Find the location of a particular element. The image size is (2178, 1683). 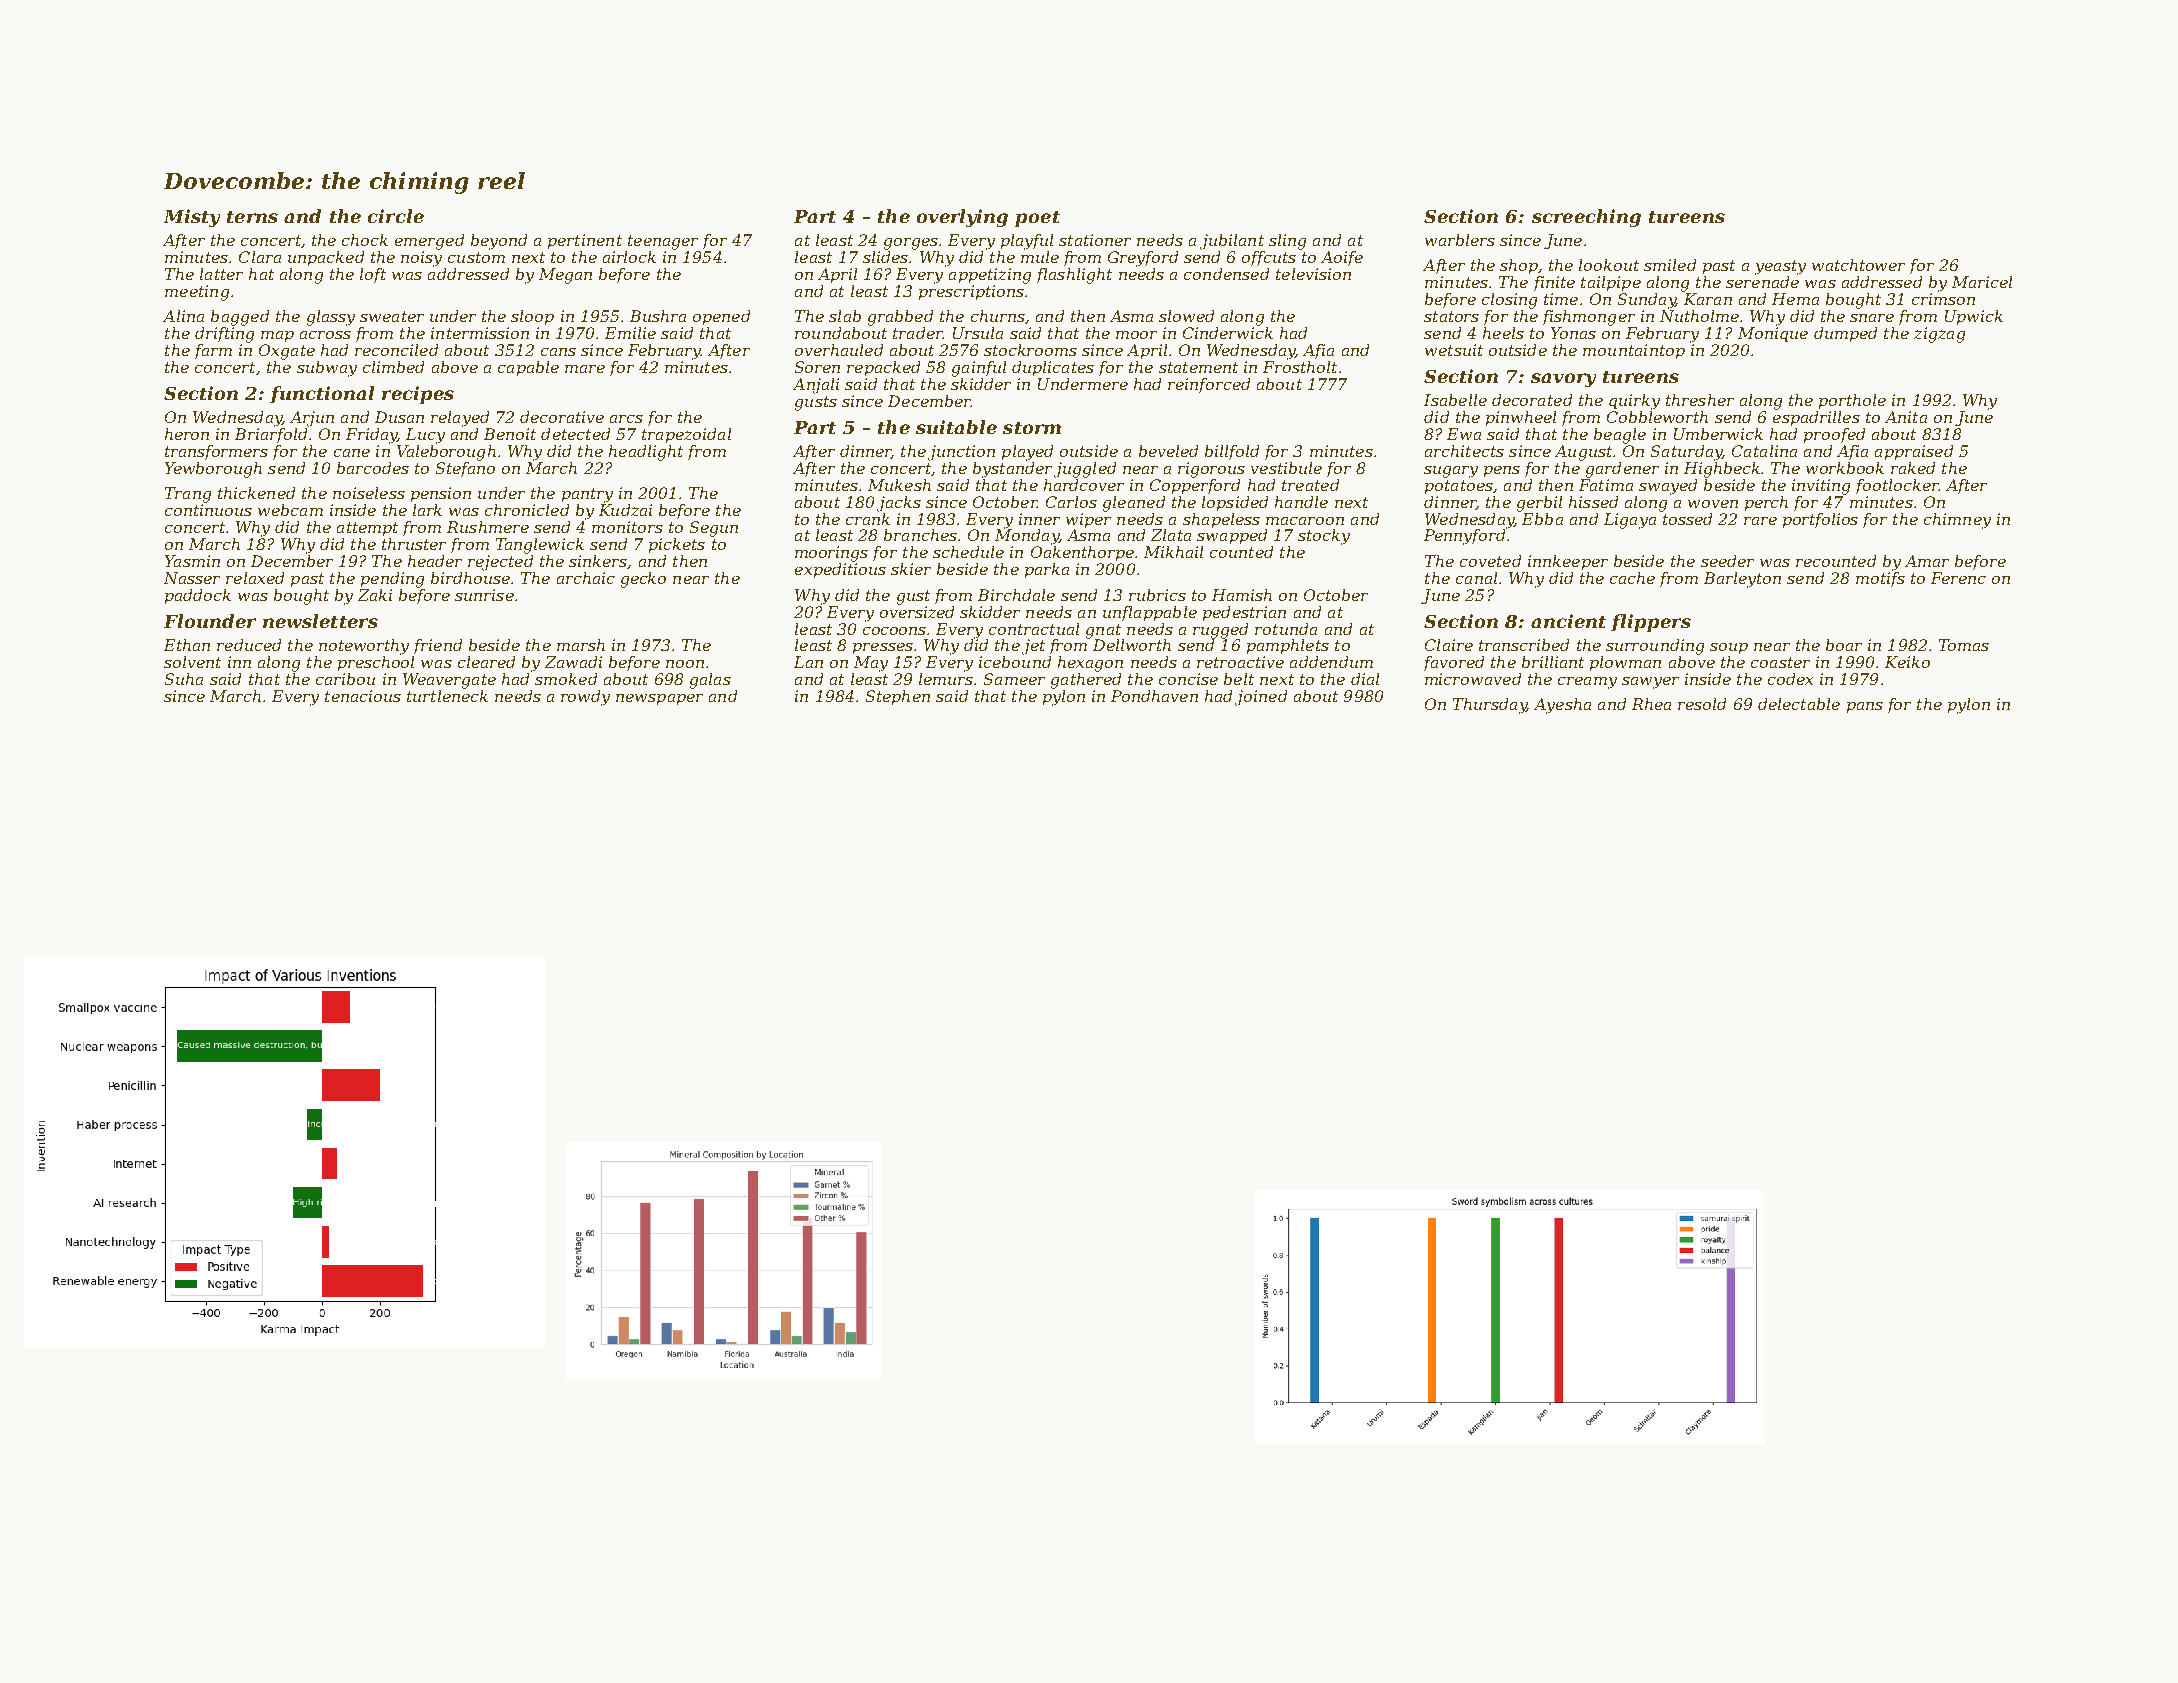

plowman is located at coordinates (1625, 663).
